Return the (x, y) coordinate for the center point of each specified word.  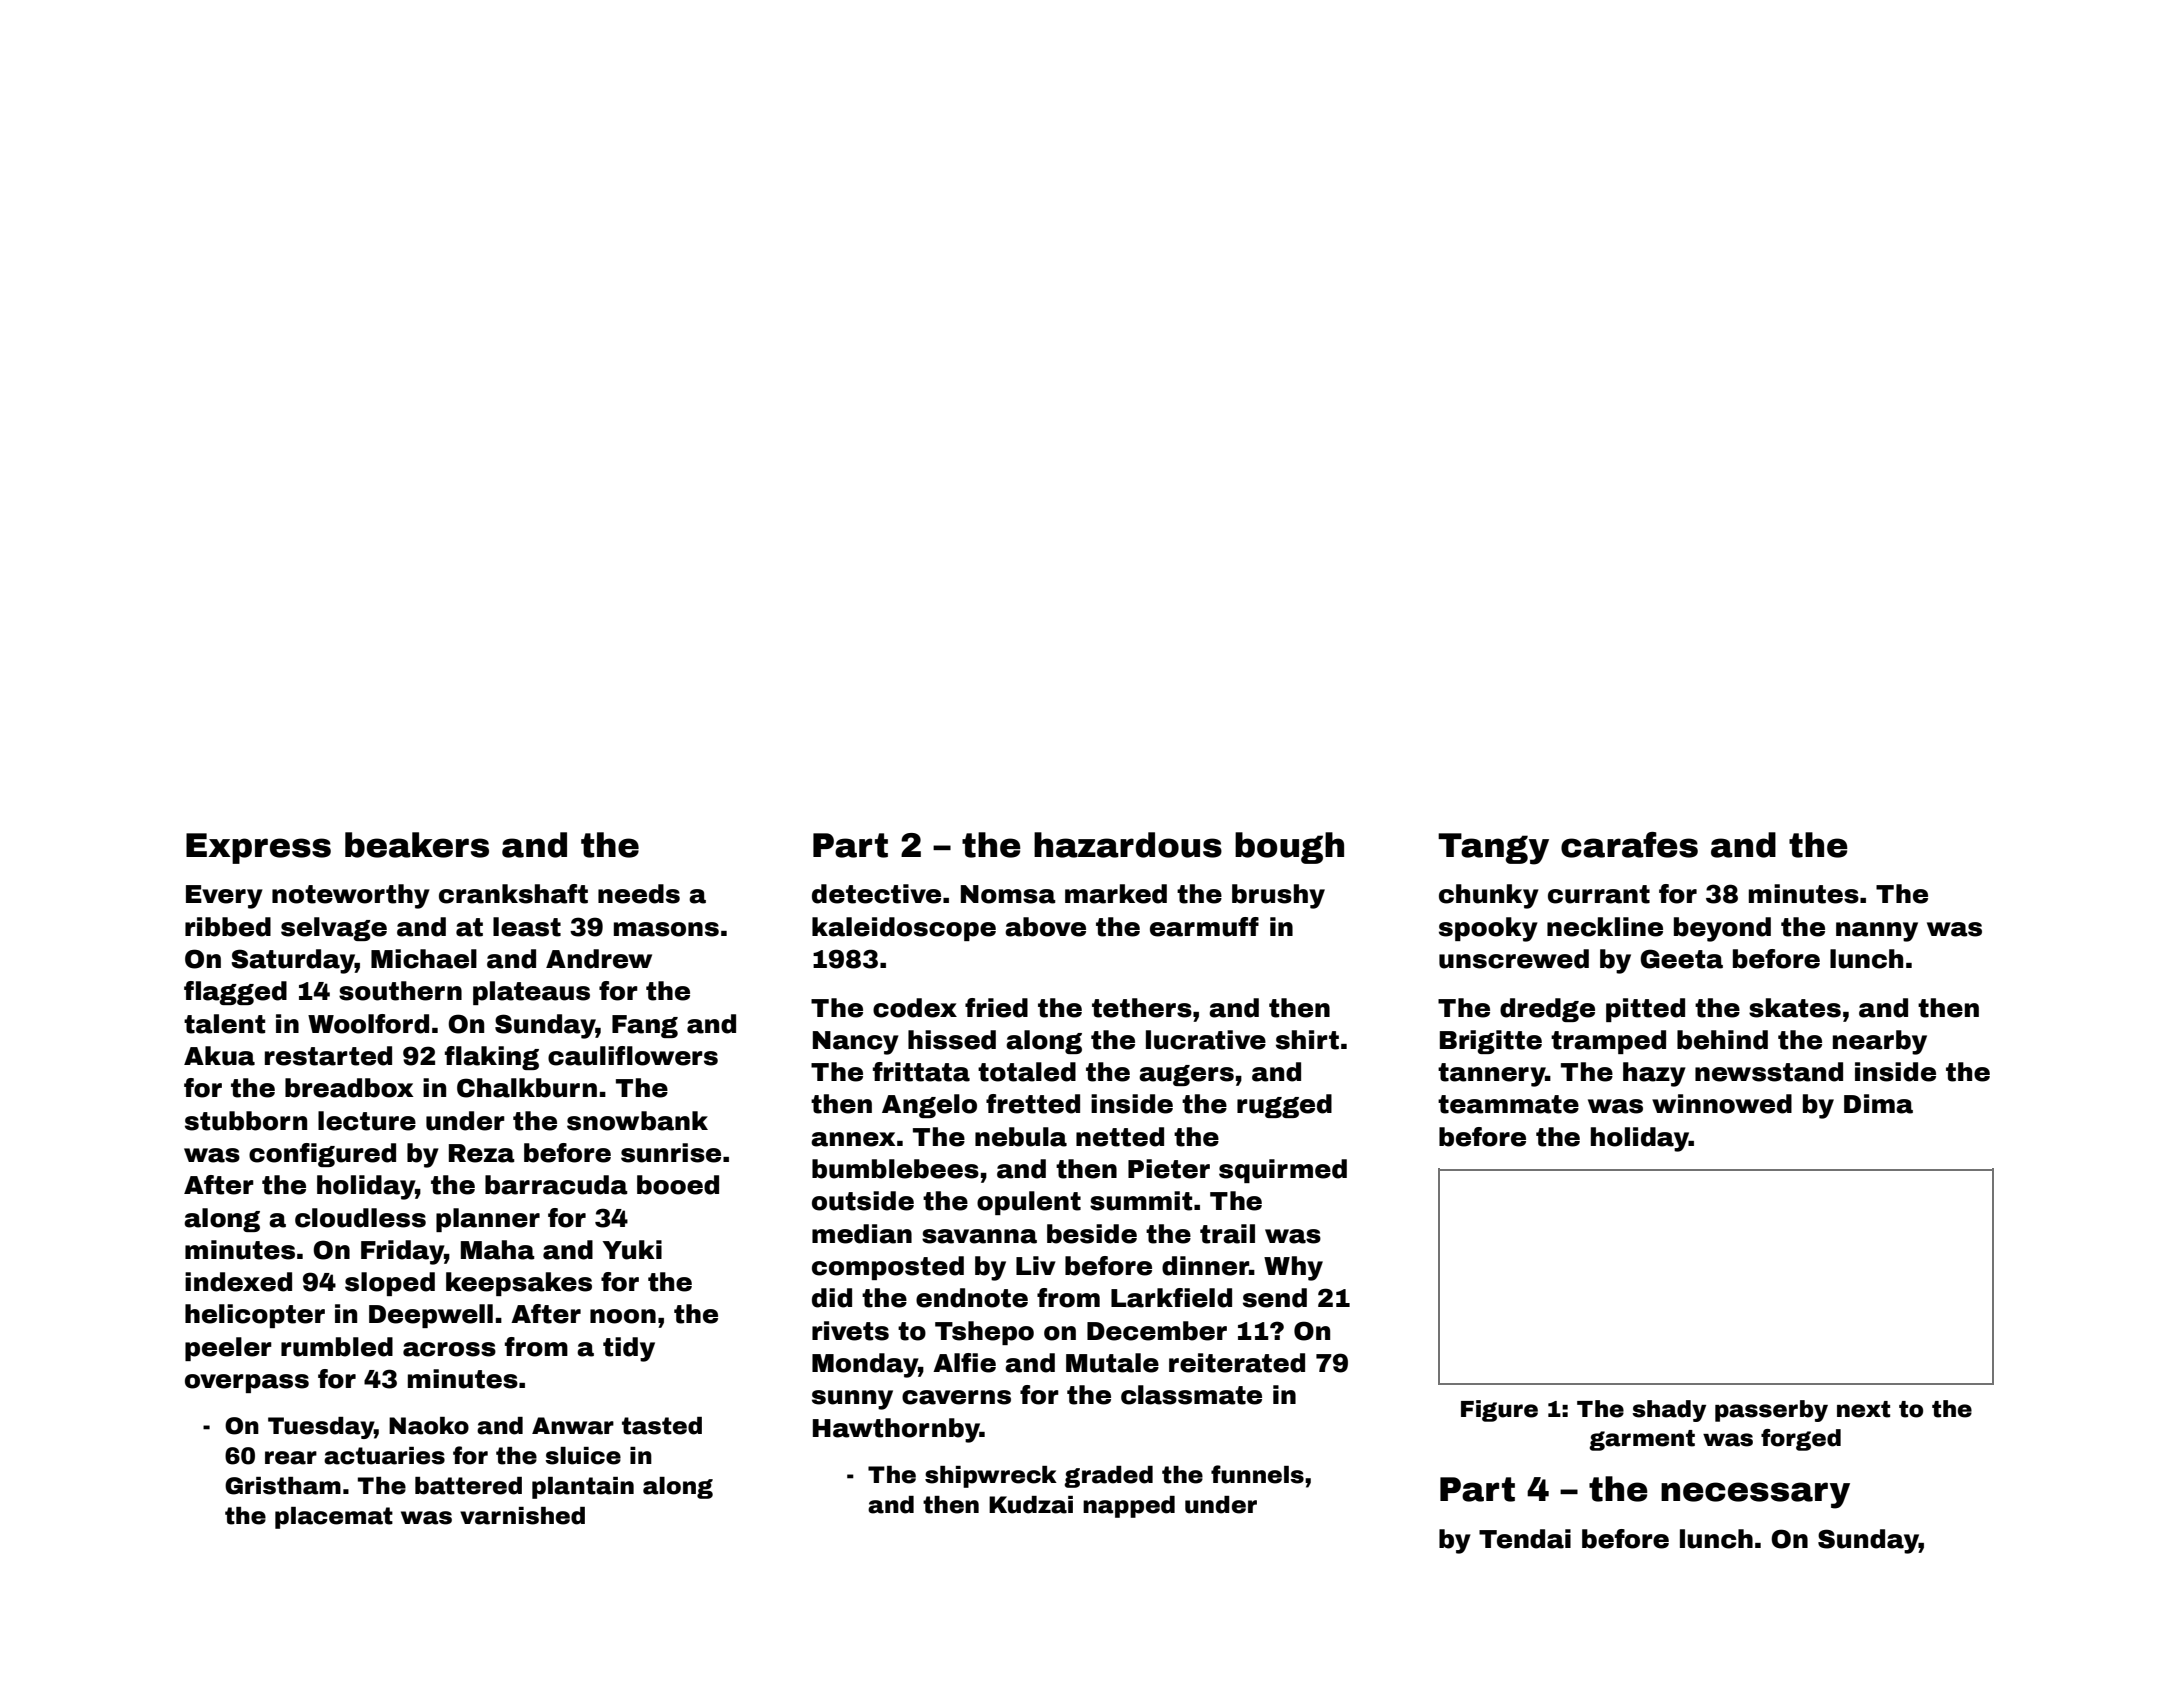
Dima (1878, 1104)
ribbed (228, 927)
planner (488, 1220)
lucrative (1206, 1040)
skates (1795, 1008)
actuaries (384, 1456)
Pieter (1169, 1169)
